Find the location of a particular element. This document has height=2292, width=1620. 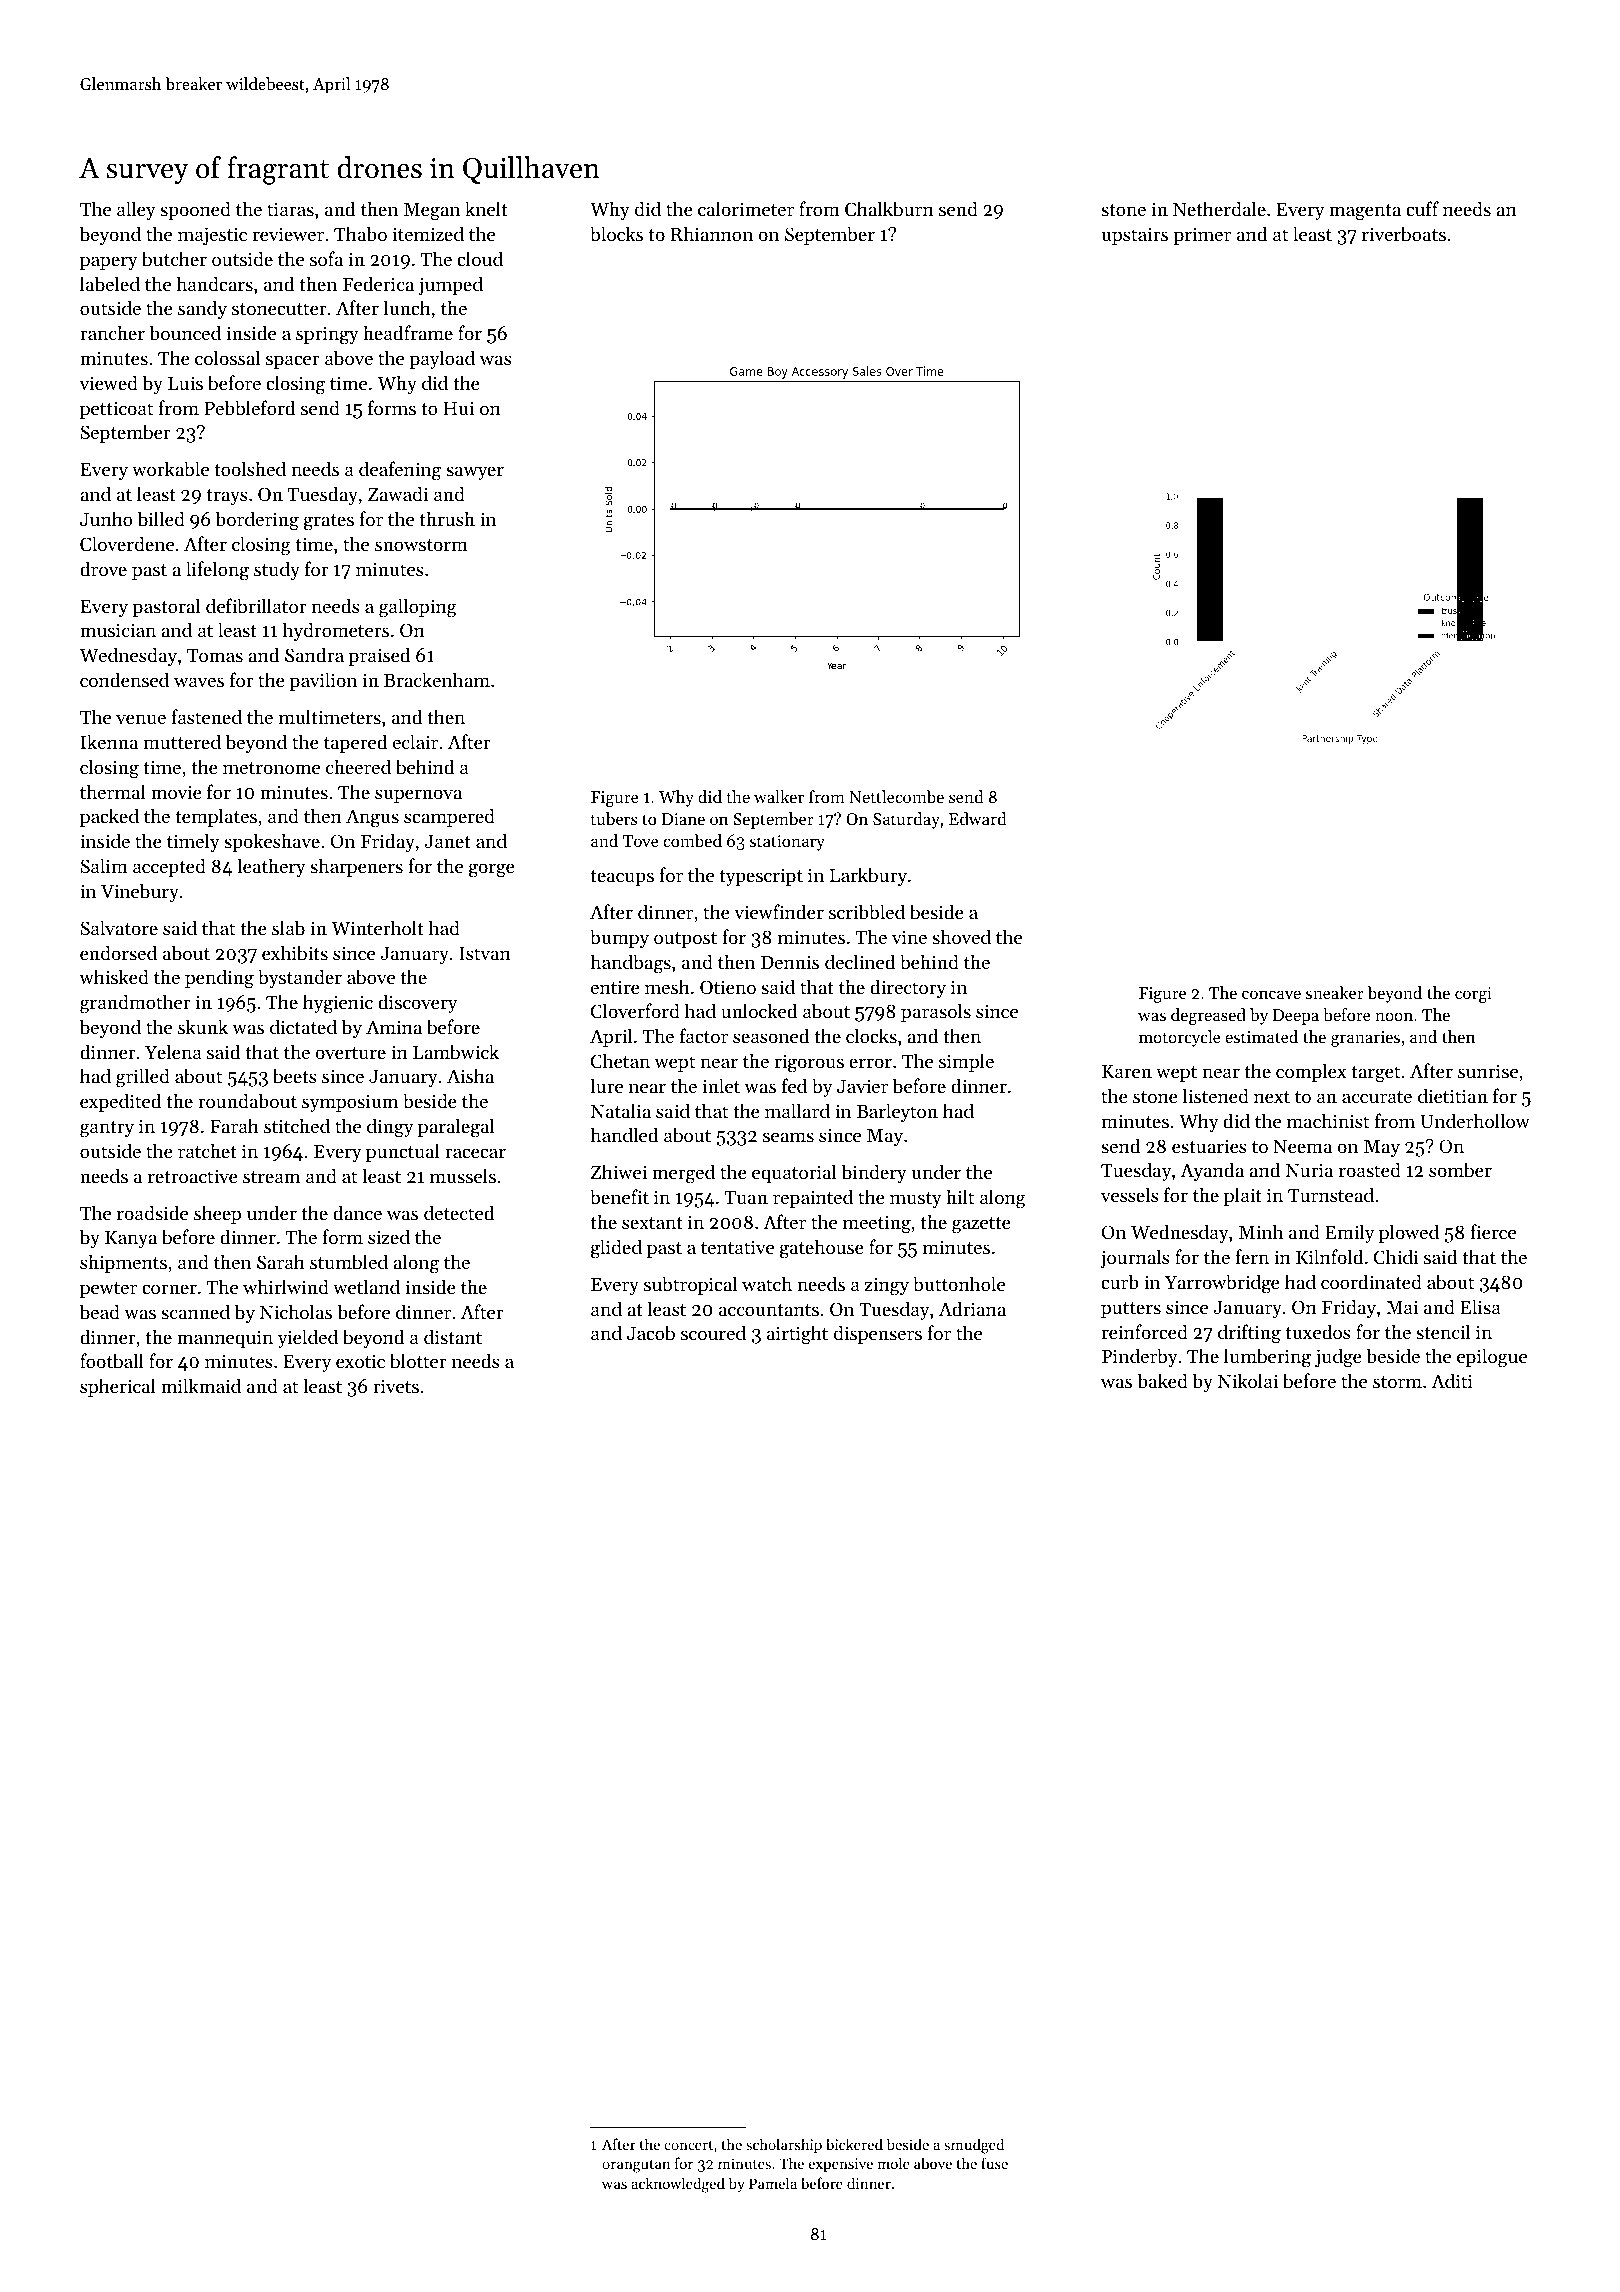

blocks is located at coordinates (616, 234).
